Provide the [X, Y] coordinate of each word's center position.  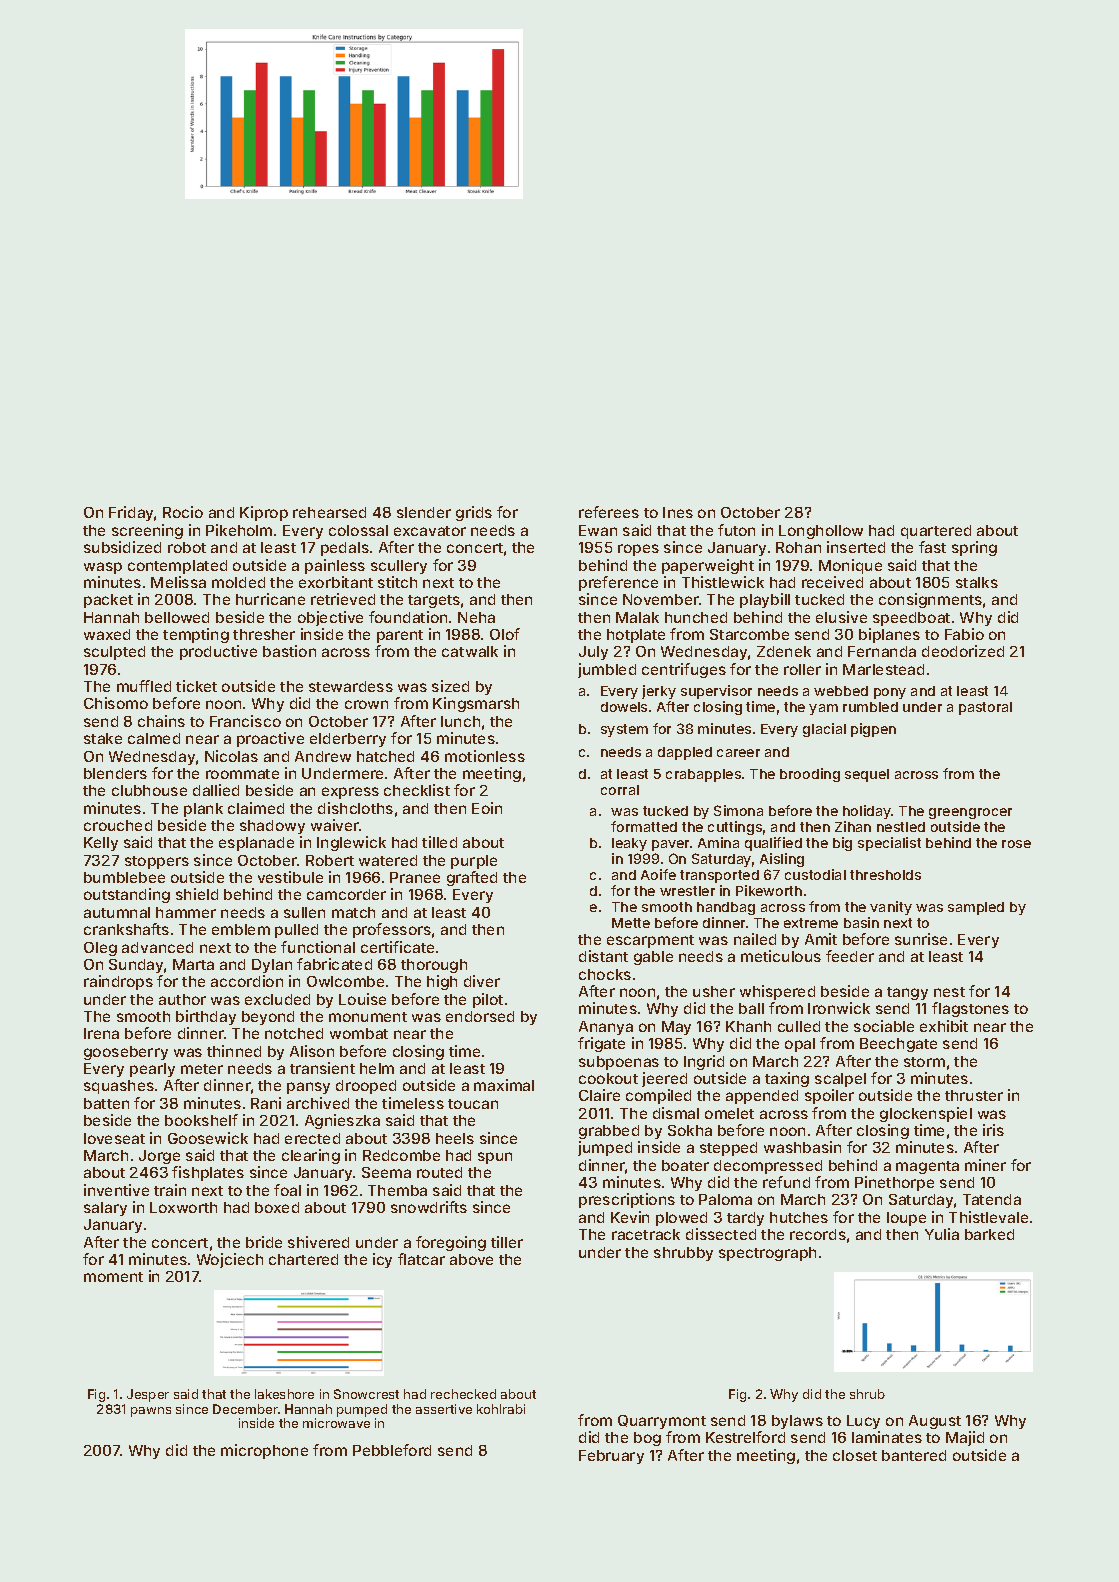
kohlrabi [501, 1409]
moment [113, 1277]
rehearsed [329, 512]
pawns [151, 1412]
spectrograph [767, 1254]
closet [855, 1455]
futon [736, 530]
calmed [154, 738]
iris [993, 1130]
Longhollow [821, 532]
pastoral [985, 708]
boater [685, 1165]
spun [495, 1158]
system [624, 730]
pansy [308, 1088]
